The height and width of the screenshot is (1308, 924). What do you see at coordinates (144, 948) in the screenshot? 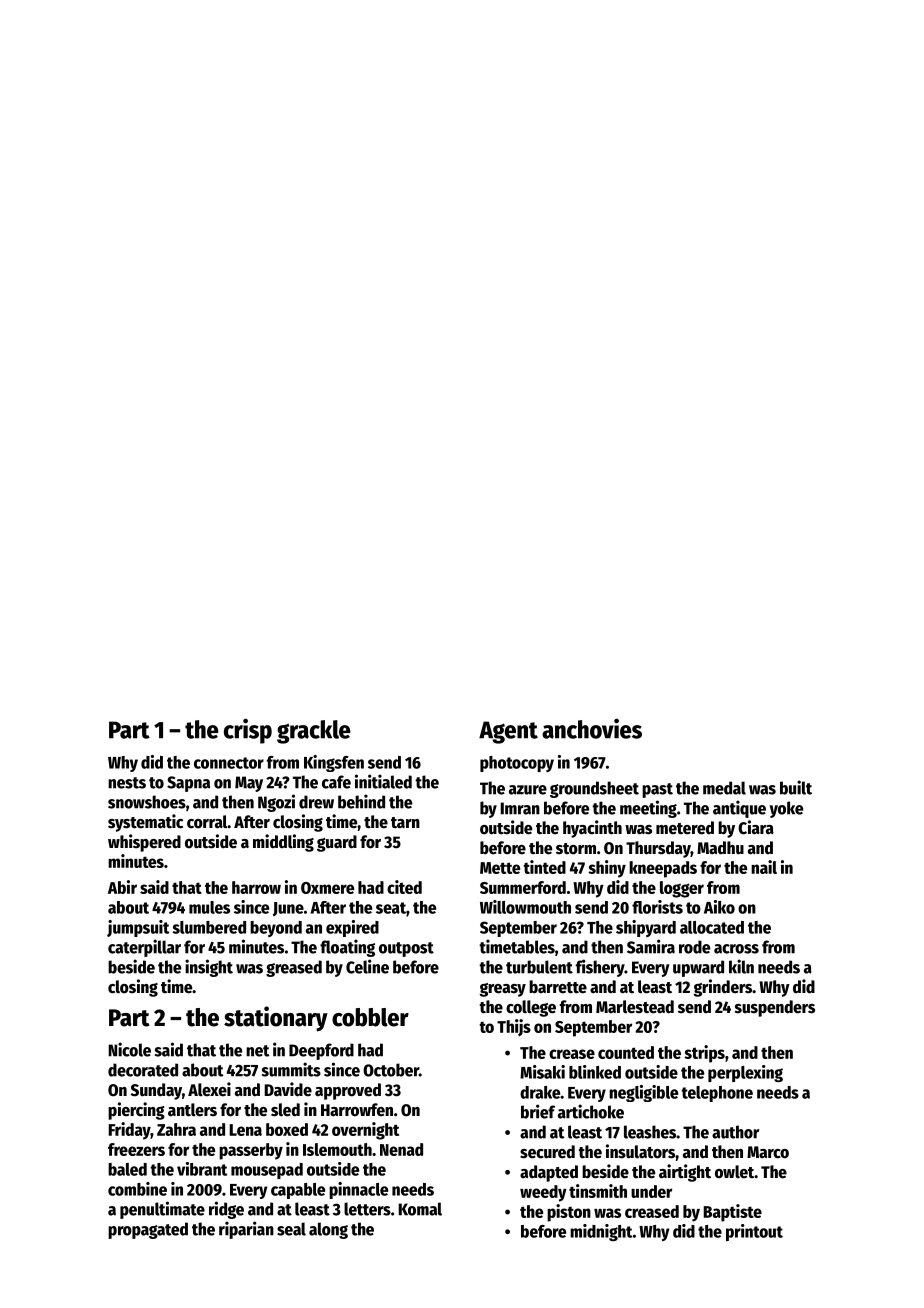
I see `caterpillar` at bounding box center [144, 948].
